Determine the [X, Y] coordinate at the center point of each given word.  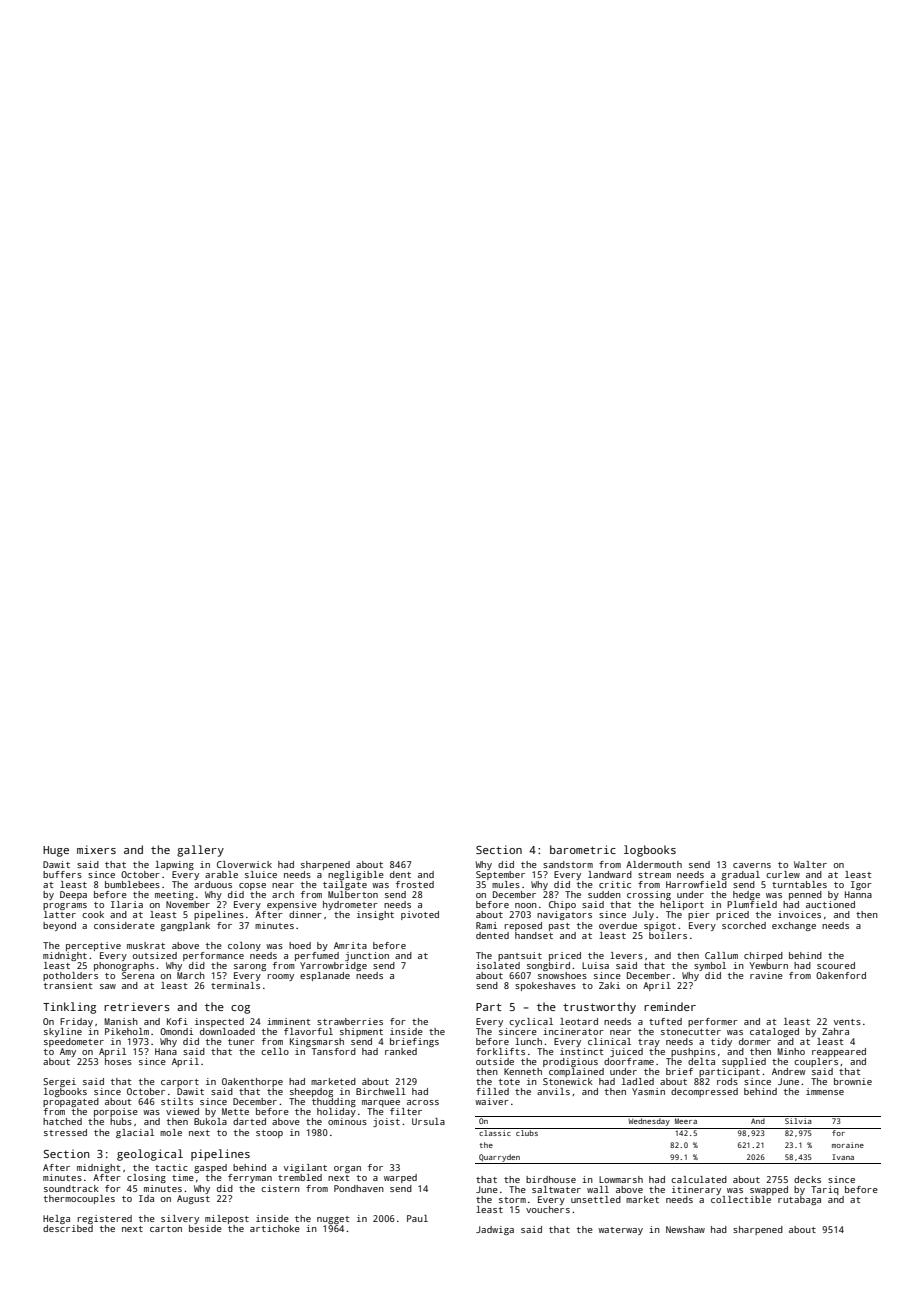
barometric [583, 849]
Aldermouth [654, 864]
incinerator [573, 1031]
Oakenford [841, 975]
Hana [166, 1051]
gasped [210, 1168]
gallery [200, 851]
